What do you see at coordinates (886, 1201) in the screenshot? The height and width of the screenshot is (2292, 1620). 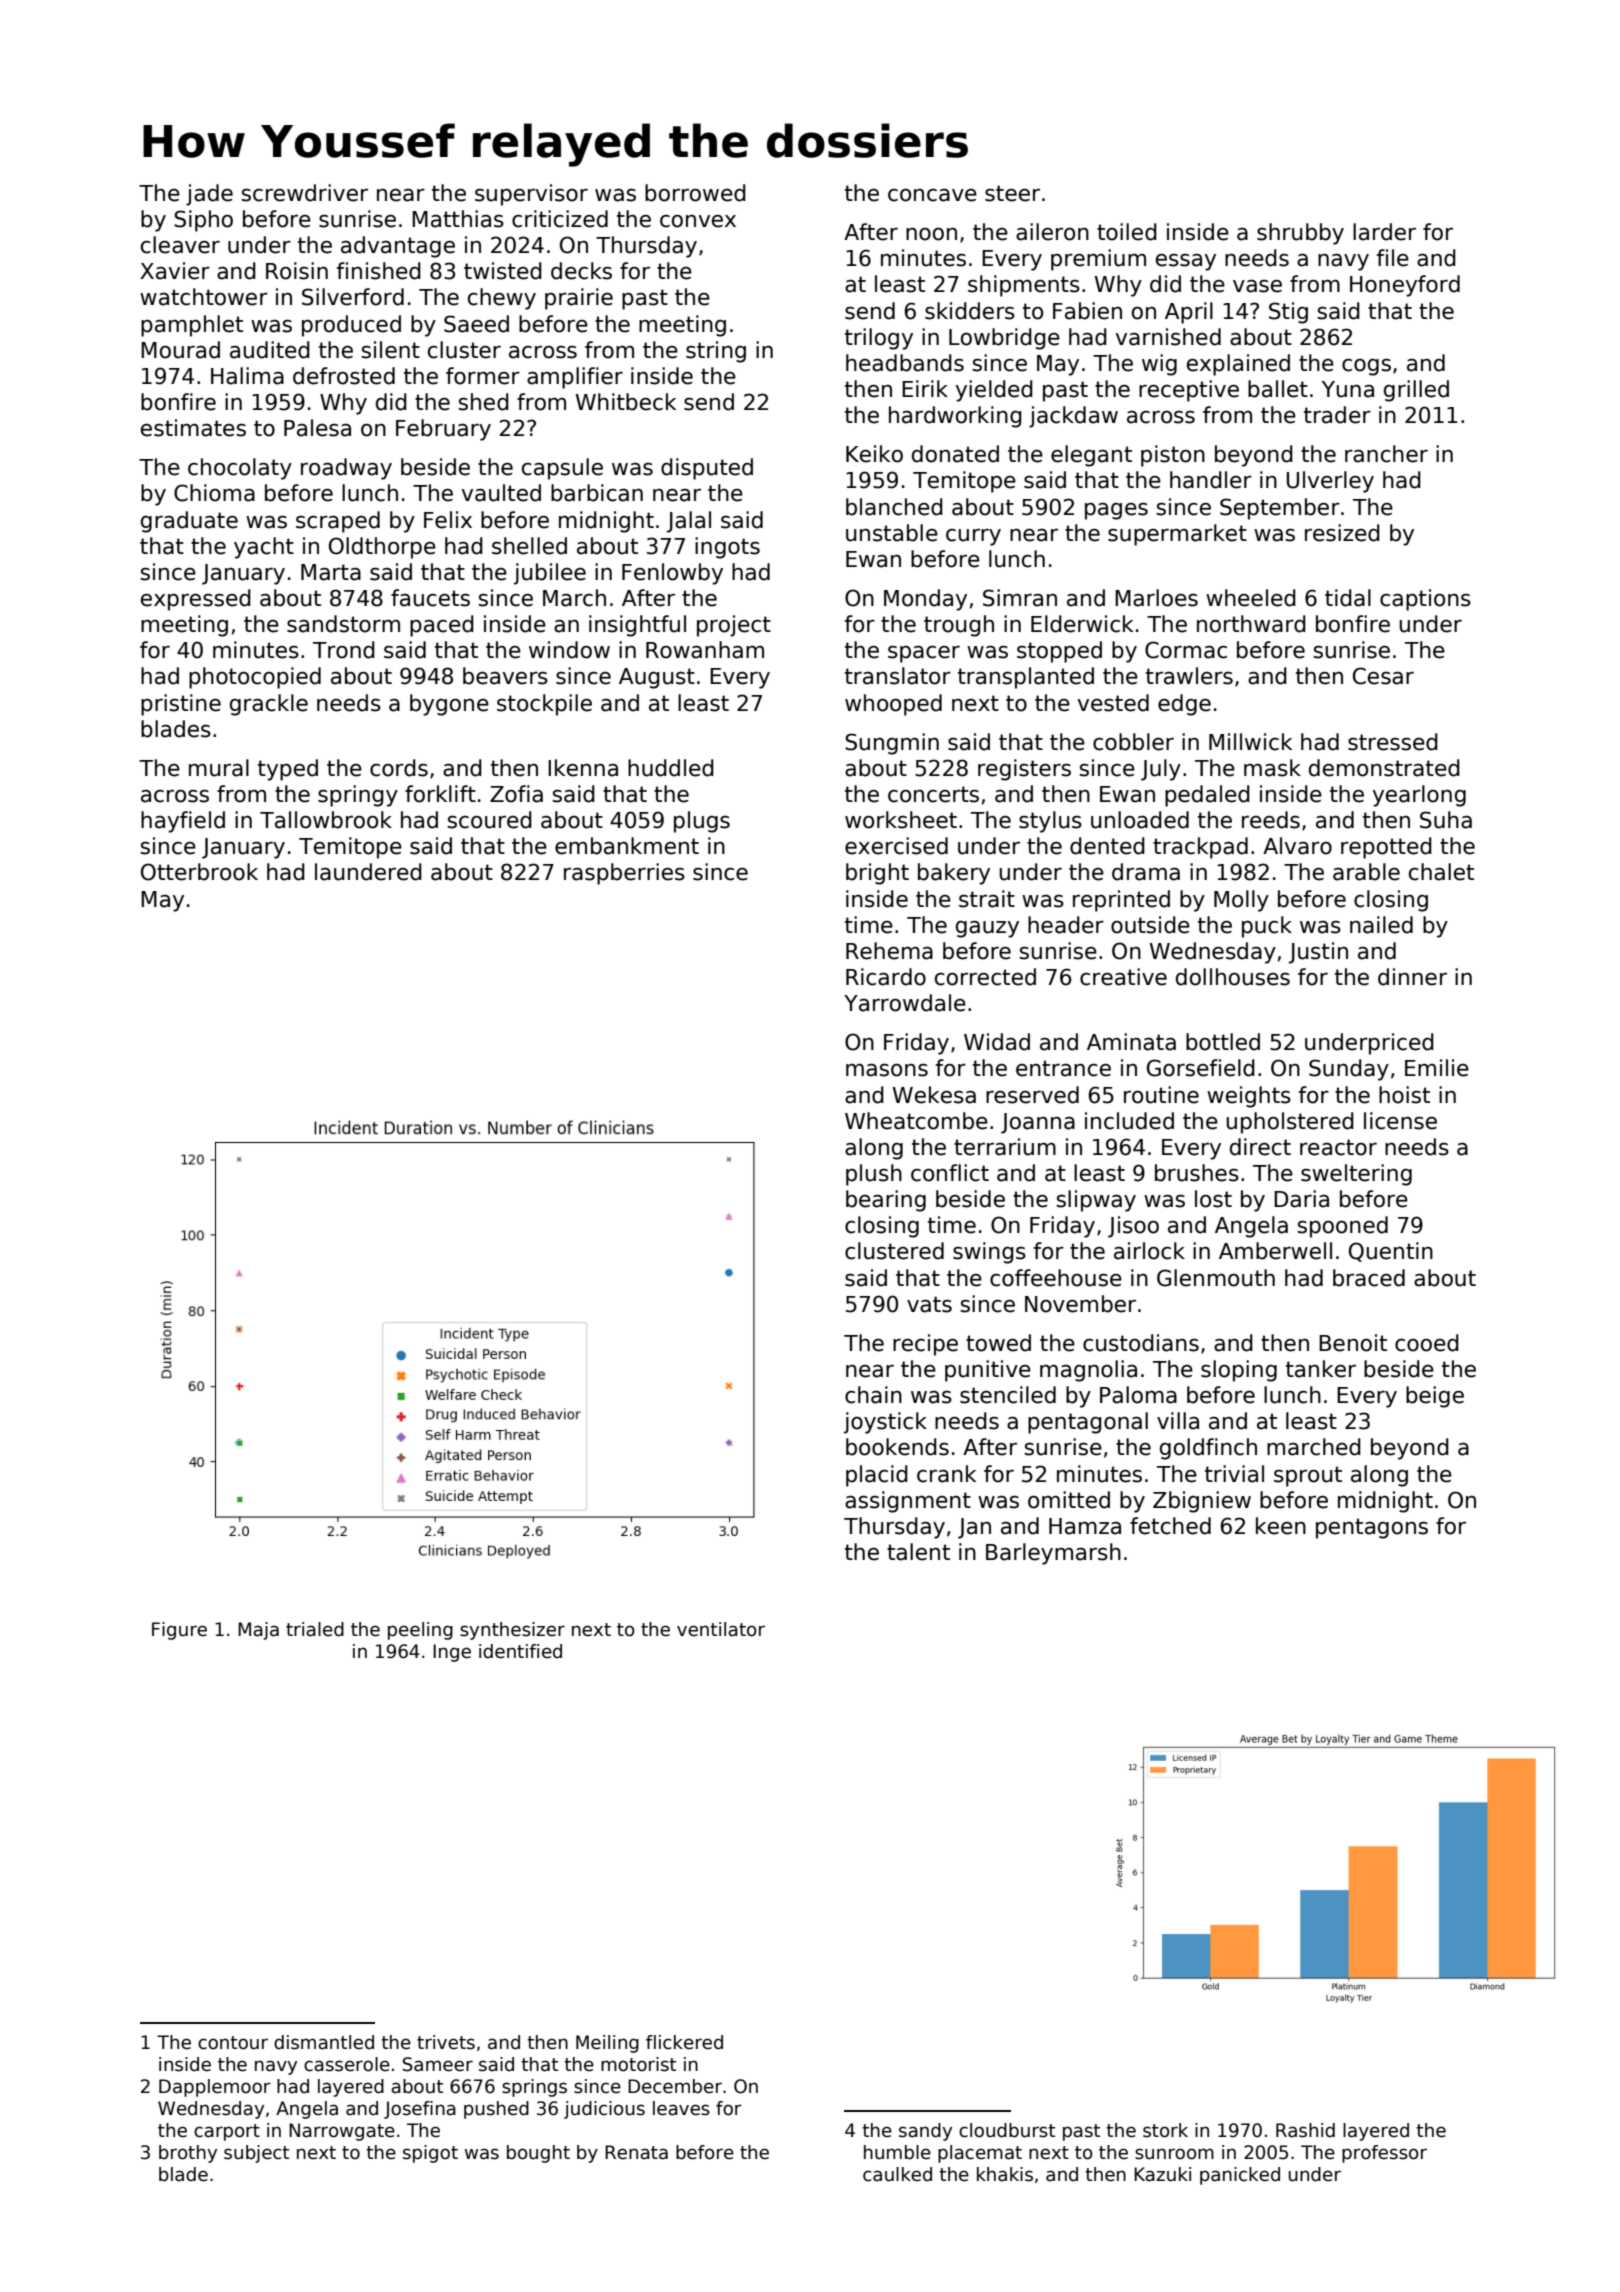 I see `bearing` at bounding box center [886, 1201].
